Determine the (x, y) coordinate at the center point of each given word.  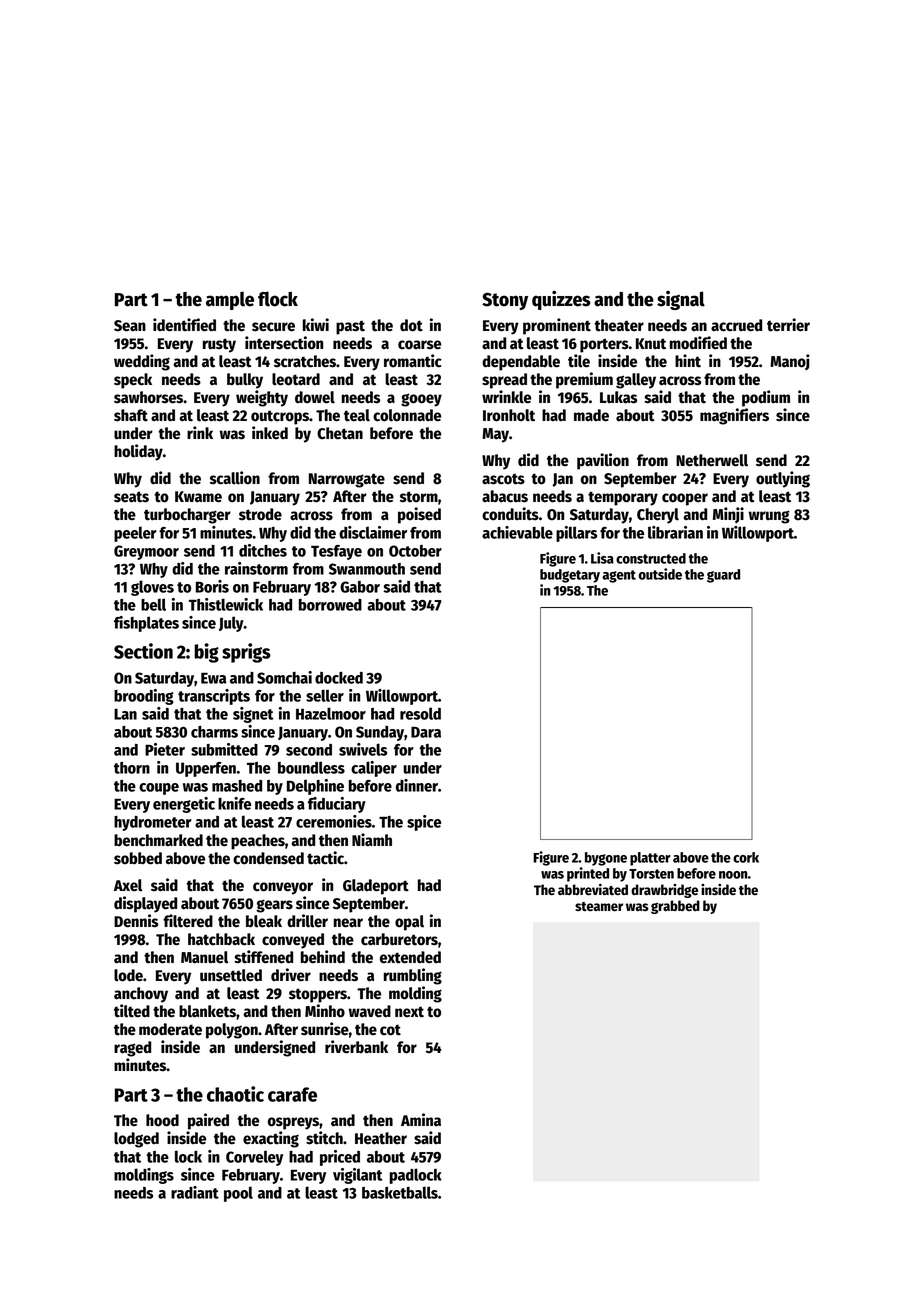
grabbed (675, 907)
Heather (381, 1138)
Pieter (165, 749)
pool (238, 1194)
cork (746, 857)
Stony (505, 301)
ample (230, 300)
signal (681, 300)
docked (339, 677)
